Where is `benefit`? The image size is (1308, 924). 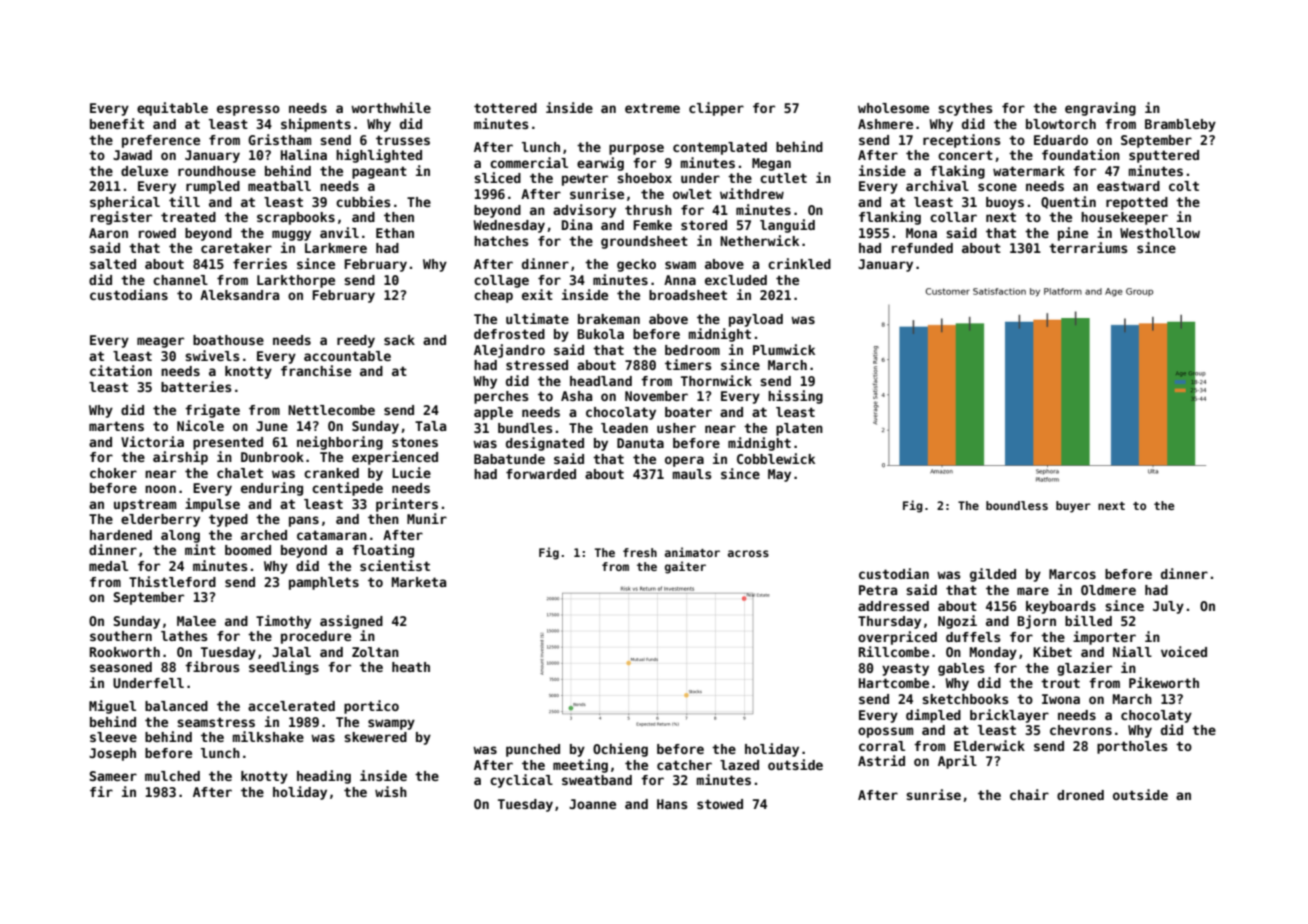 benefit is located at coordinates (117, 123).
